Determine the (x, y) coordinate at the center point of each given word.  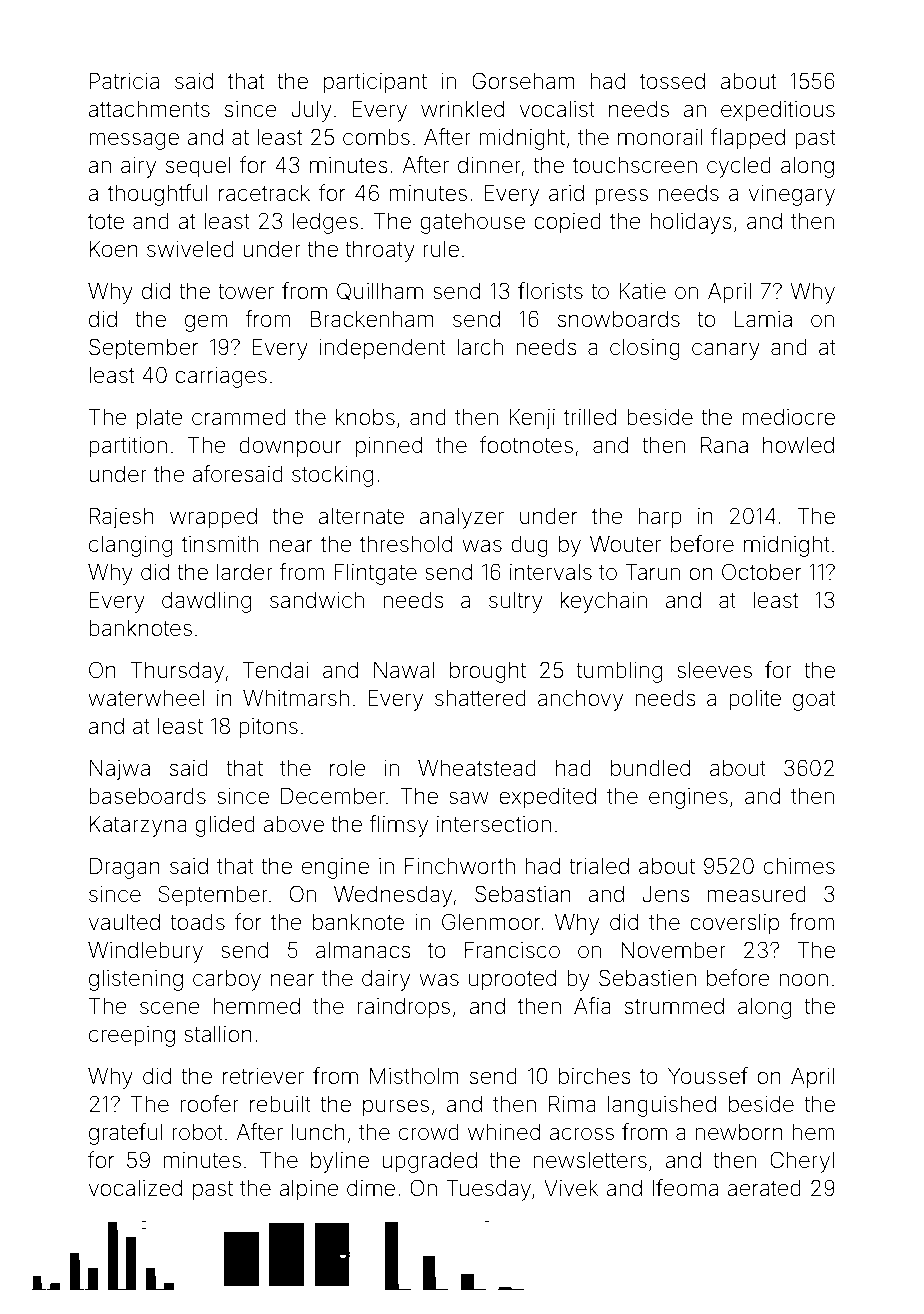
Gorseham (523, 81)
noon (803, 979)
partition (128, 447)
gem (206, 323)
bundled (650, 768)
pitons (268, 728)
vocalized (135, 1188)
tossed (672, 81)
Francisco (512, 950)
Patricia (124, 81)
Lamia (763, 319)
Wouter (625, 544)
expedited (547, 798)
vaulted (124, 922)
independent (382, 349)
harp (660, 518)
